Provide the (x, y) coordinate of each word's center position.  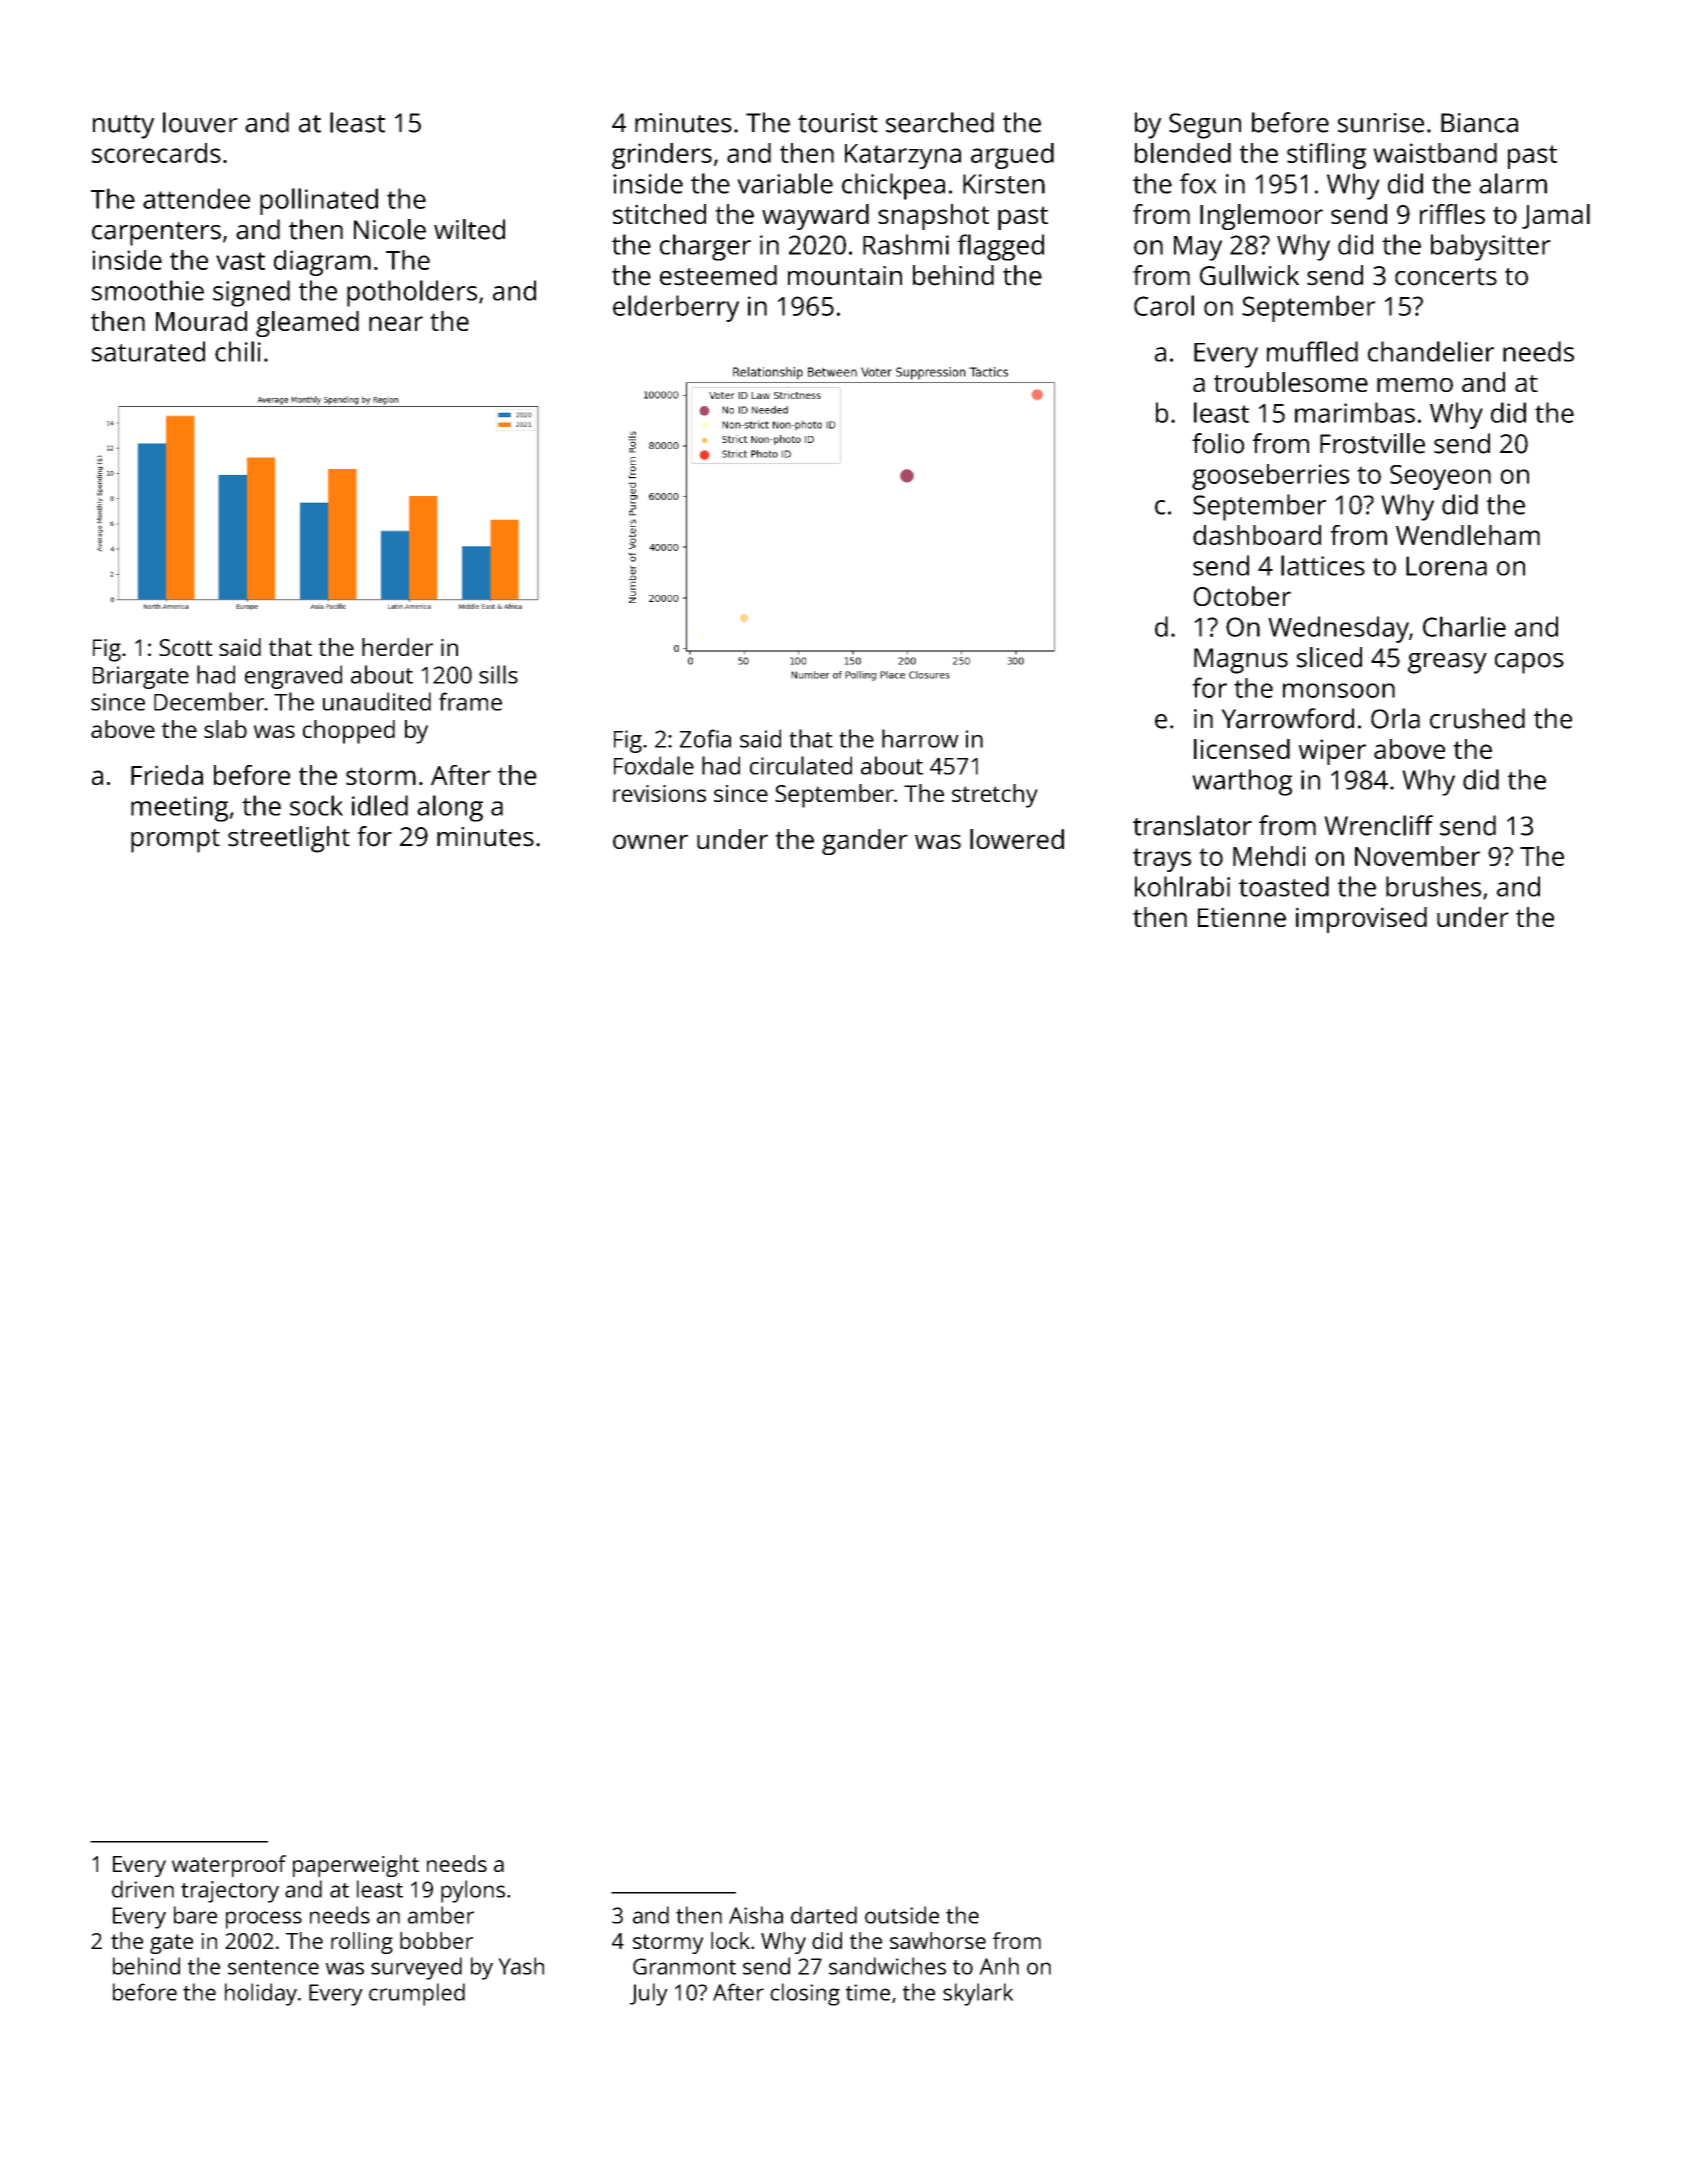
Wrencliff (1378, 825)
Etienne (1242, 917)
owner (650, 841)
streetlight (289, 839)
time (868, 1992)
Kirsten (1004, 184)
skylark (978, 1994)
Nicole (390, 229)
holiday (261, 1994)
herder (397, 647)
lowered (1017, 839)
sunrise (1381, 123)
